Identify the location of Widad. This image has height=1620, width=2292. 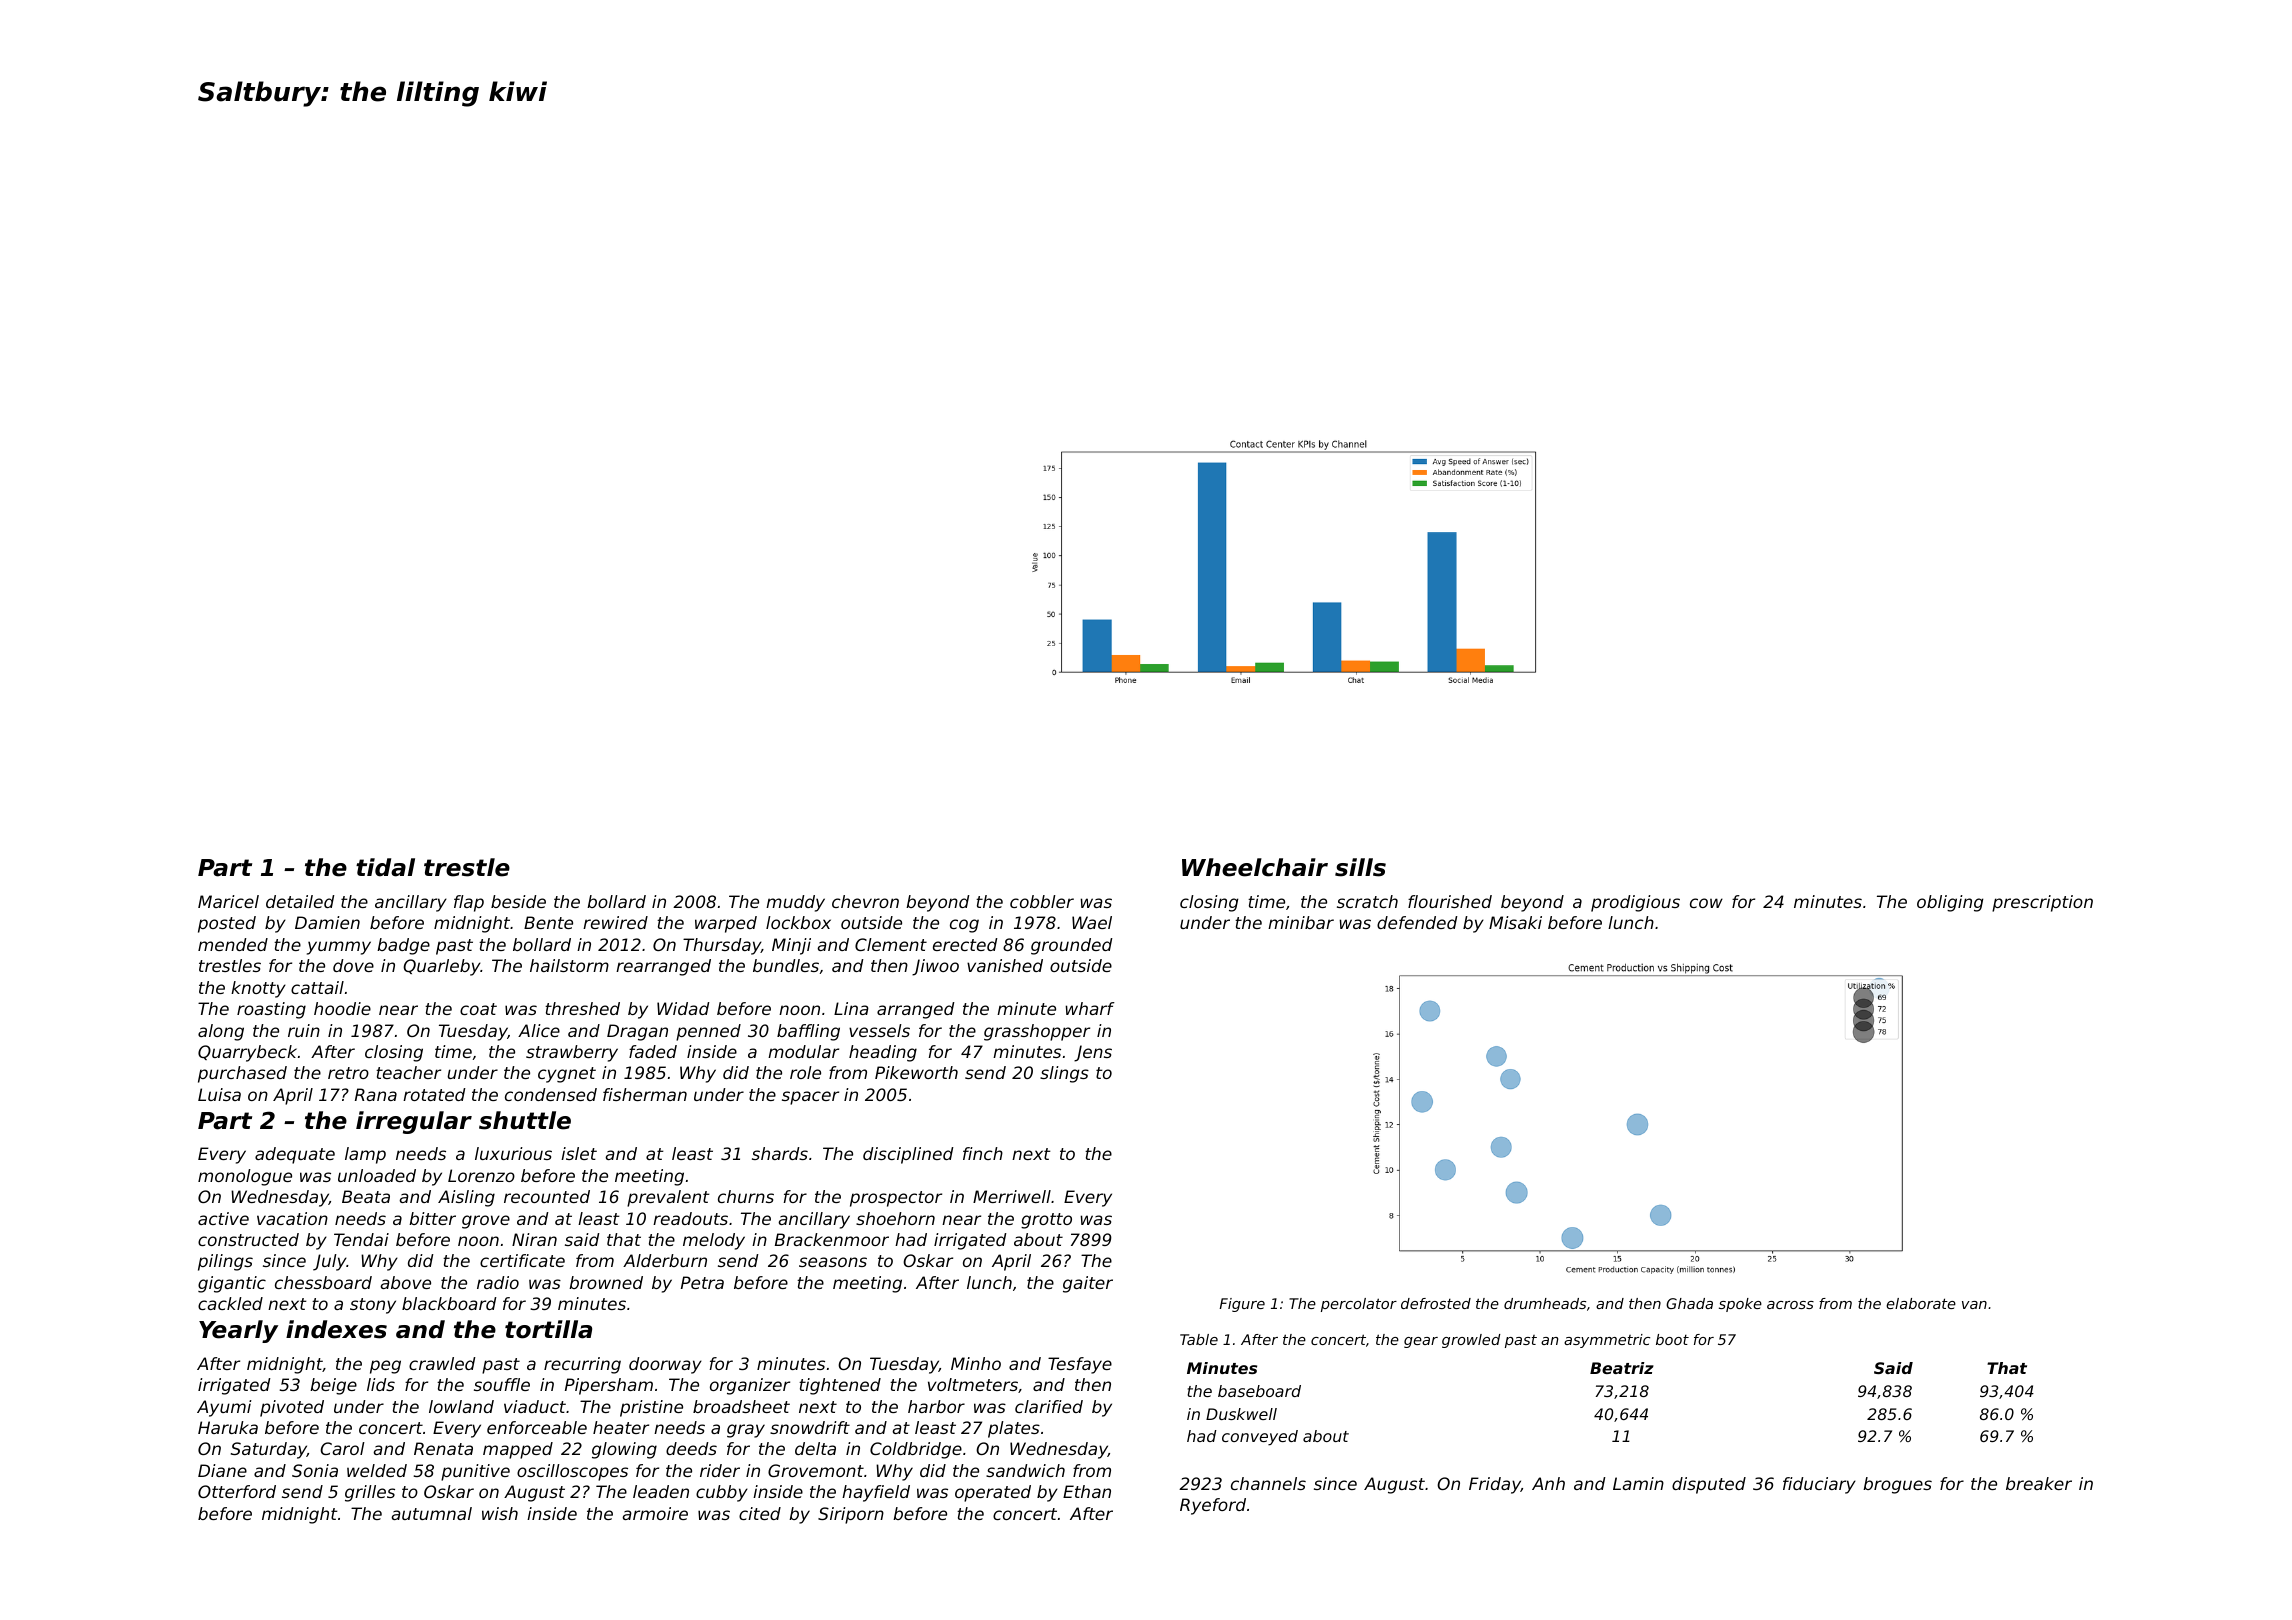
(683, 1008).
